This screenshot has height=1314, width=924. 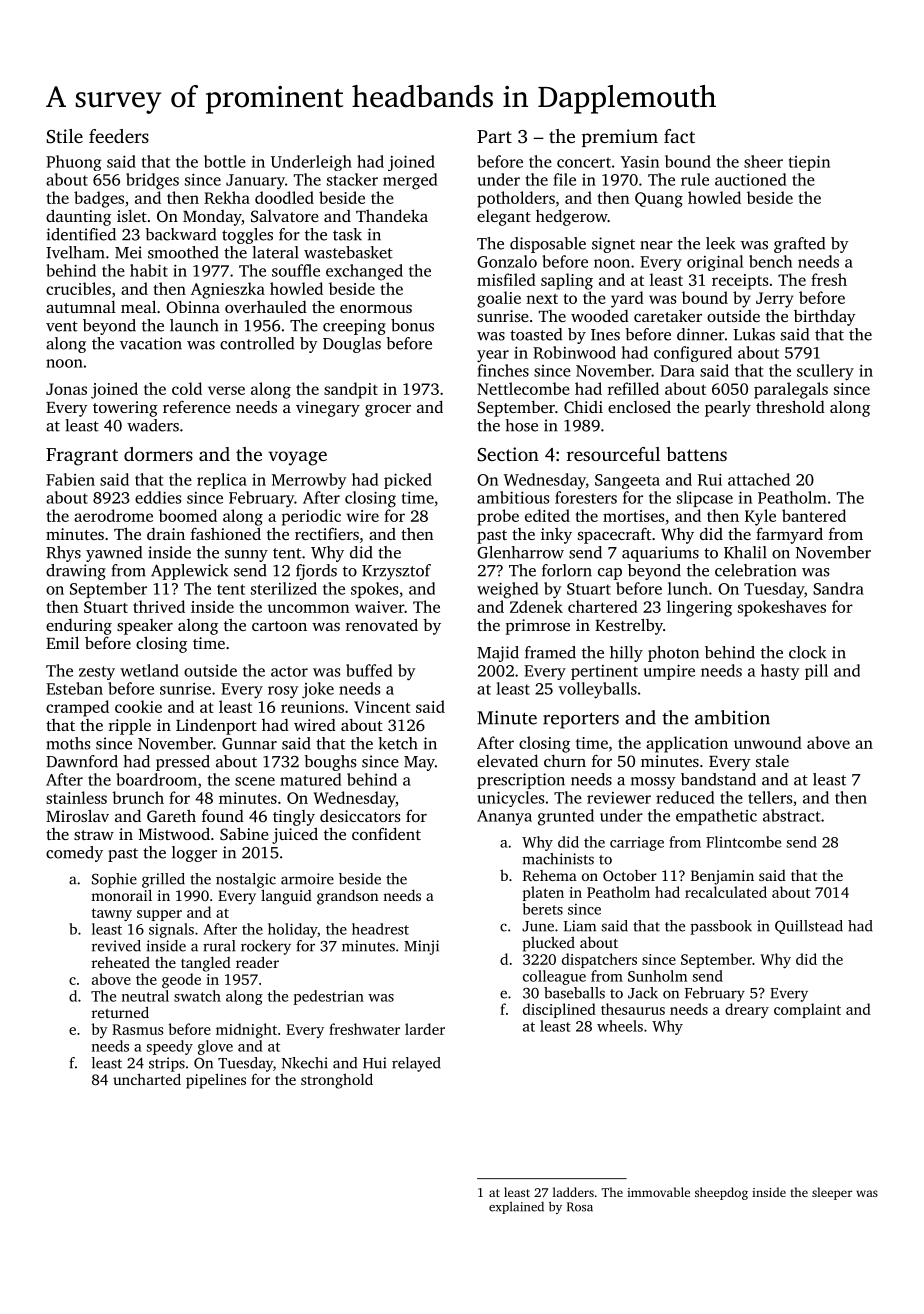 I want to click on complaint, so click(x=807, y=1010).
